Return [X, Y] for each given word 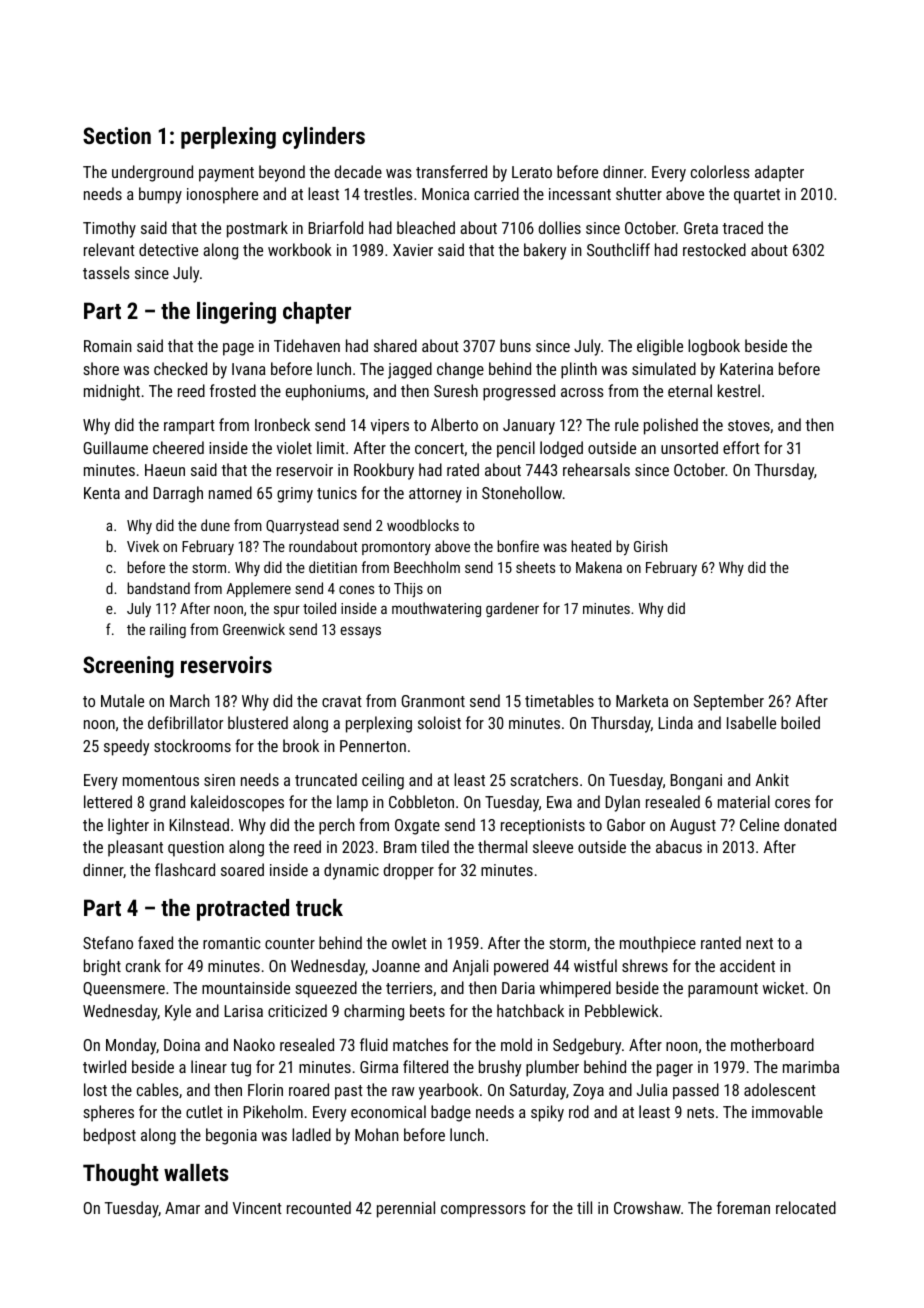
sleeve [553, 846]
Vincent [257, 1208]
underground [152, 173]
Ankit [772, 779]
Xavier [413, 250]
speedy [126, 747]
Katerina [746, 369]
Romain [108, 346]
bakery [545, 251]
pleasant [135, 848]
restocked [714, 249]
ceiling [383, 781]
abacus [679, 846]
